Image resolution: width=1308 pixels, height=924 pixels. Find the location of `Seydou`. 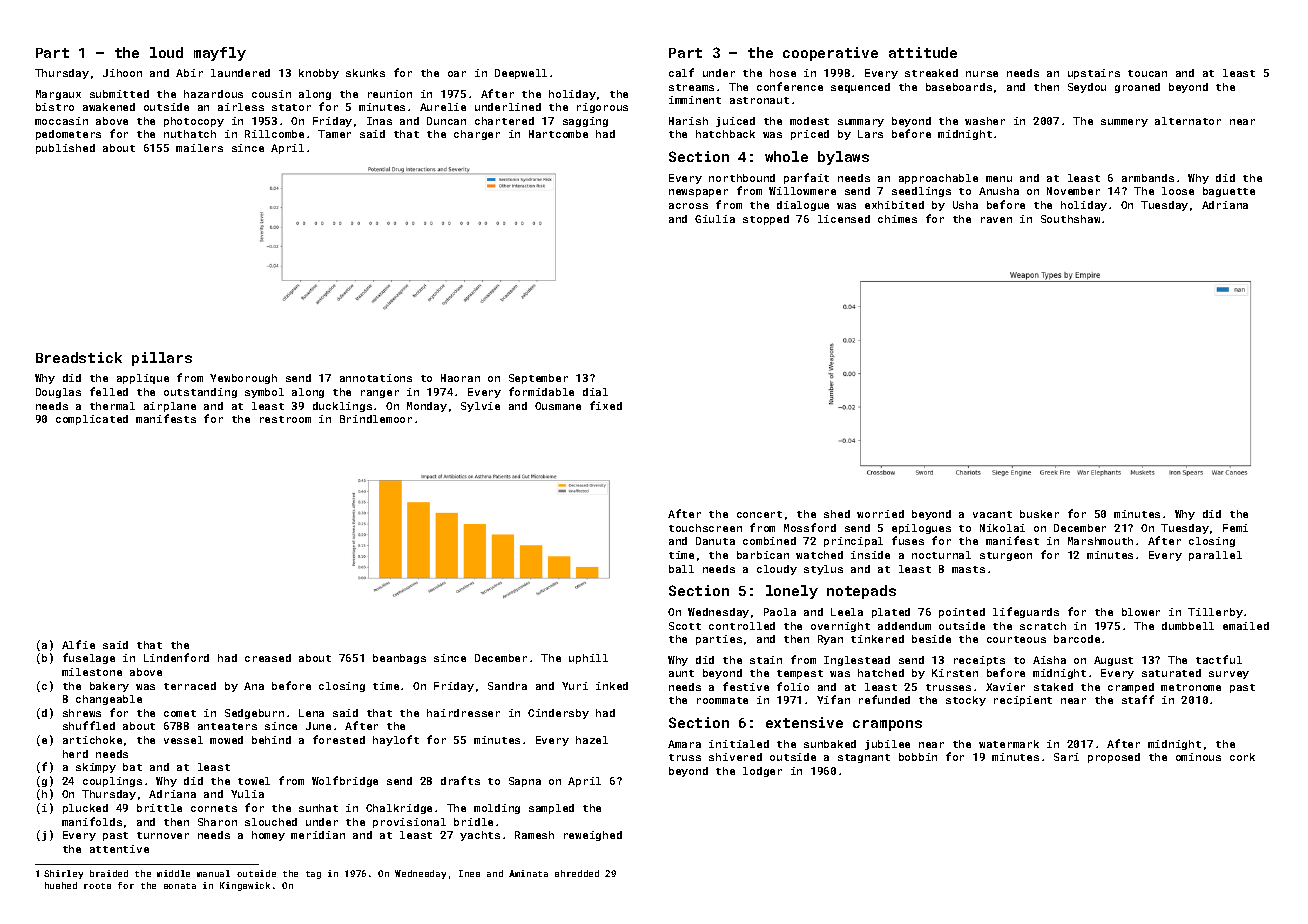

Seydou is located at coordinates (1087, 88).
